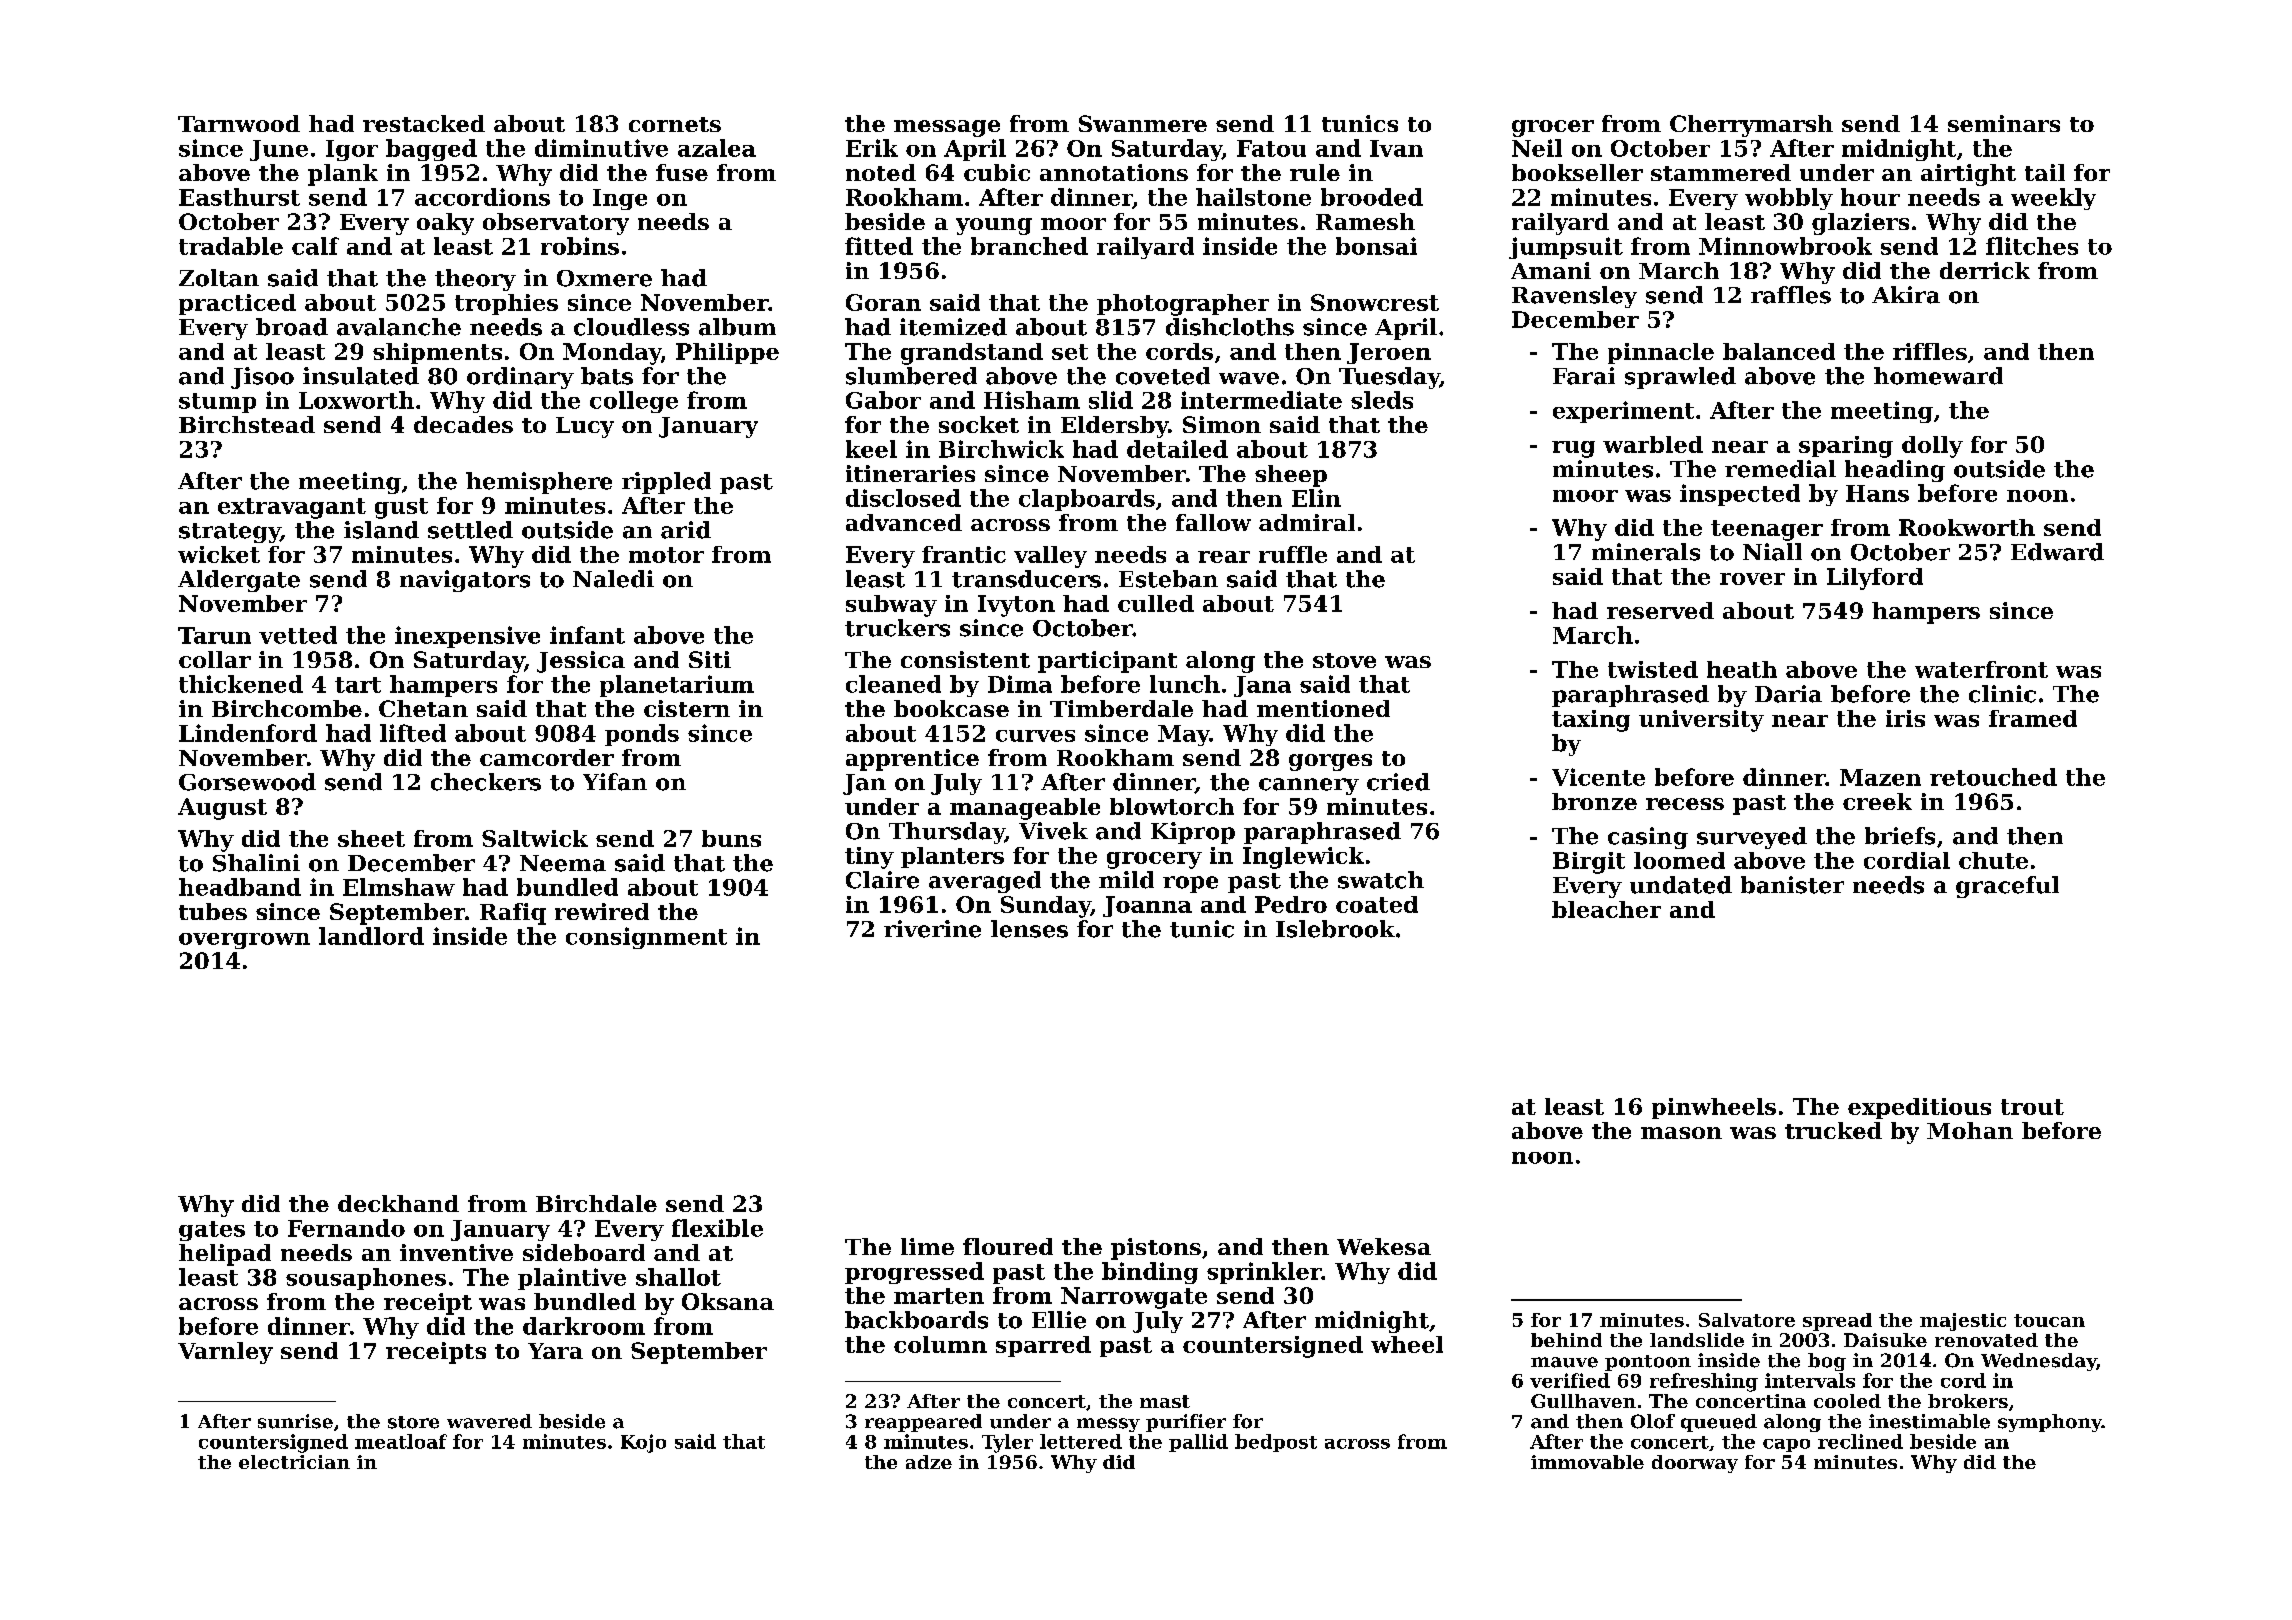  I want to click on electrician, so click(294, 1462).
